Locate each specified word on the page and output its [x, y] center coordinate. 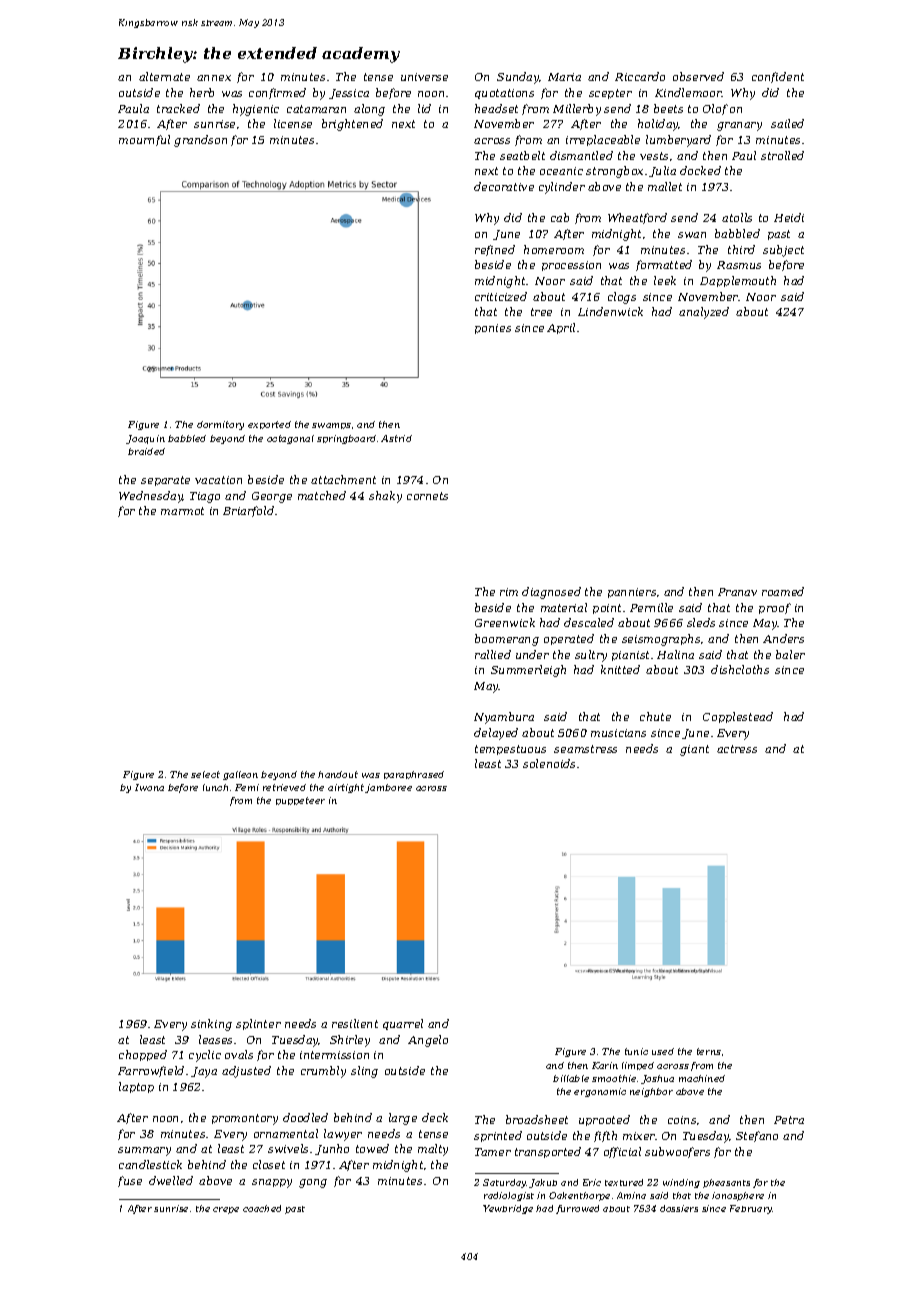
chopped [143, 1055]
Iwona [149, 787]
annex [214, 78]
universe [424, 77]
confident [778, 77]
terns [709, 1051]
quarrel [403, 1024]
